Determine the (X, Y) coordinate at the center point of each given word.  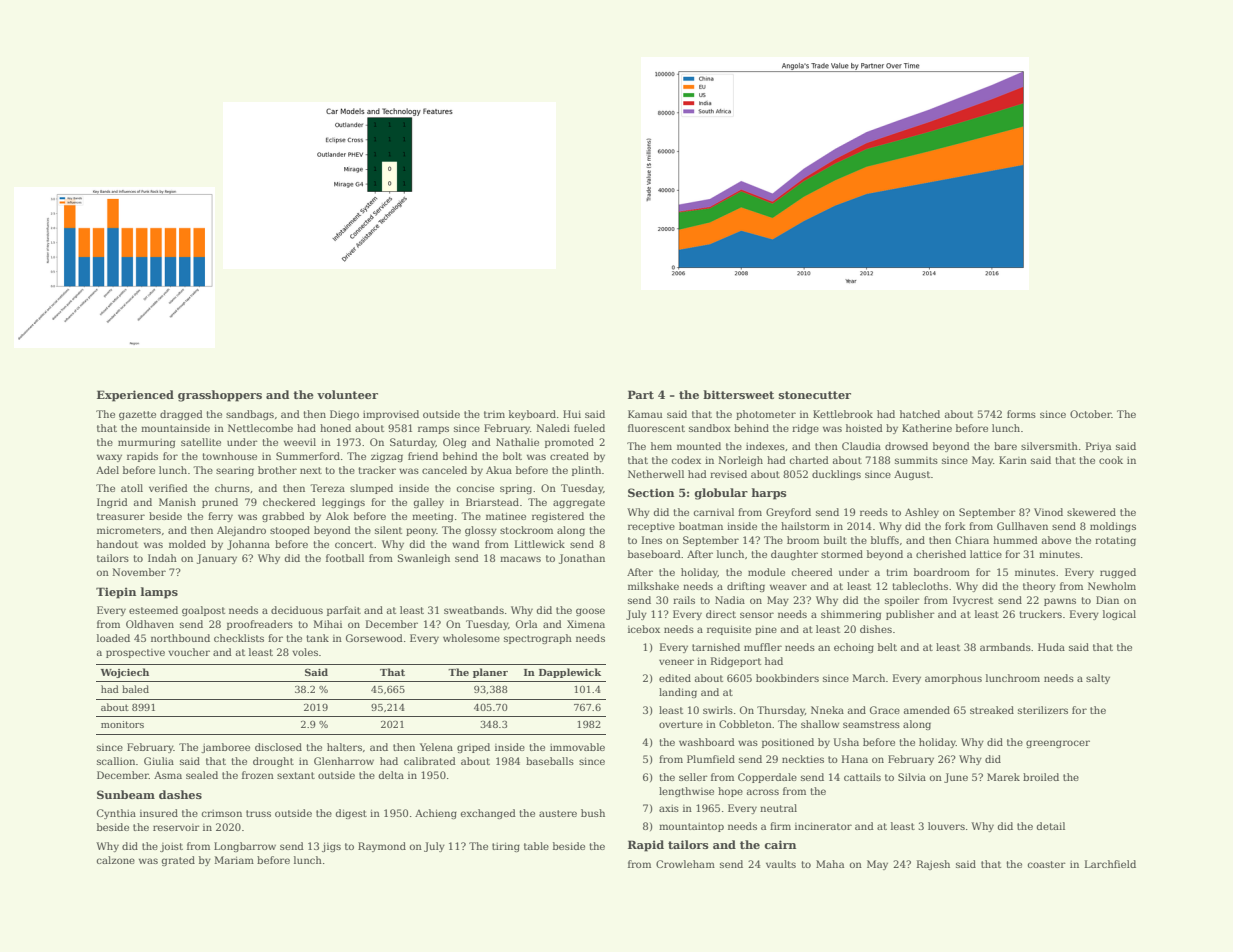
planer (490, 673)
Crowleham (685, 864)
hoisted (864, 428)
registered (558, 517)
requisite (729, 630)
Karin (1013, 460)
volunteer (347, 394)
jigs (331, 847)
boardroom (942, 572)
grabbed (283, 517)
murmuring (146, 443)
